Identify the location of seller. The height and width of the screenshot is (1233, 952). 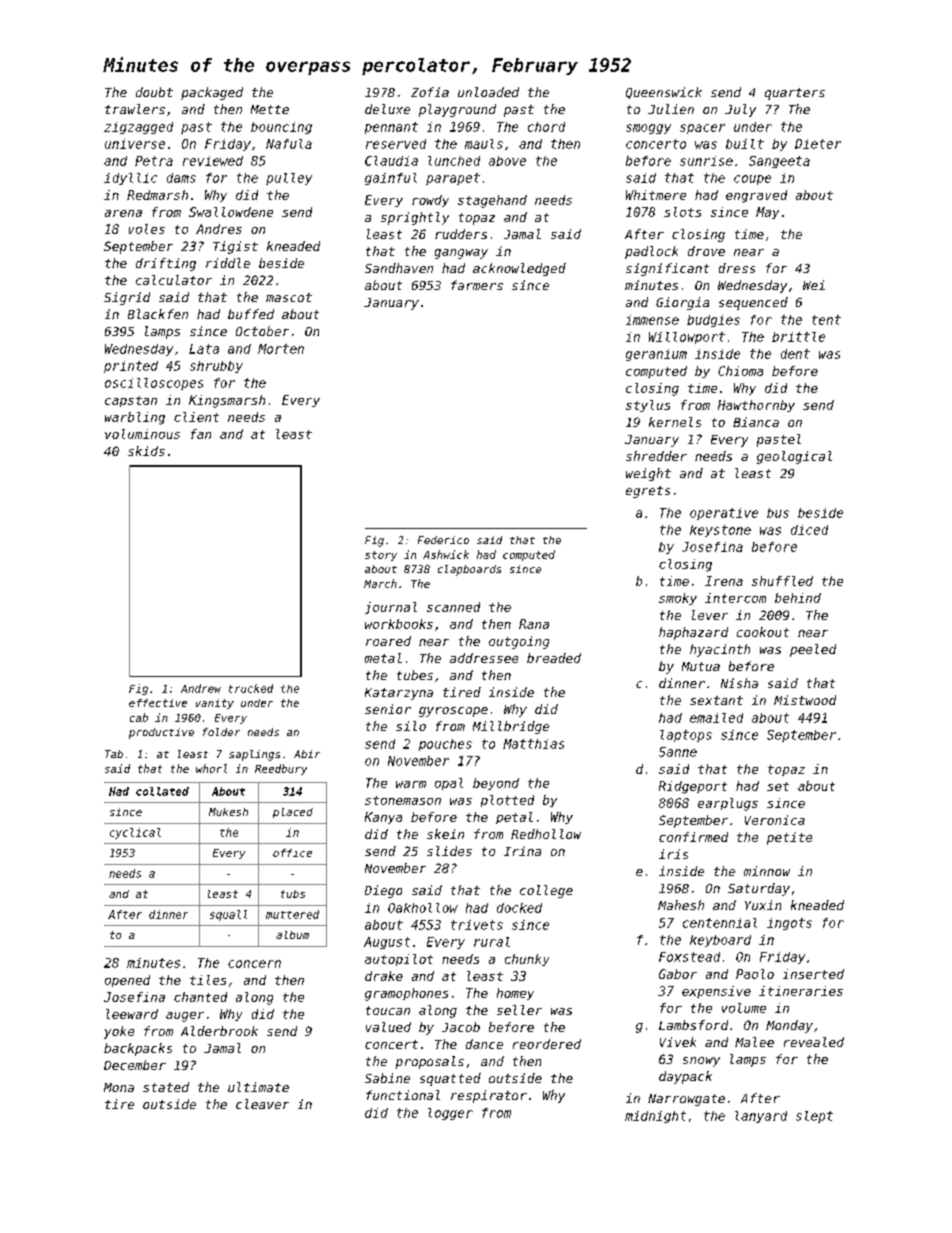
(519, 1010).
